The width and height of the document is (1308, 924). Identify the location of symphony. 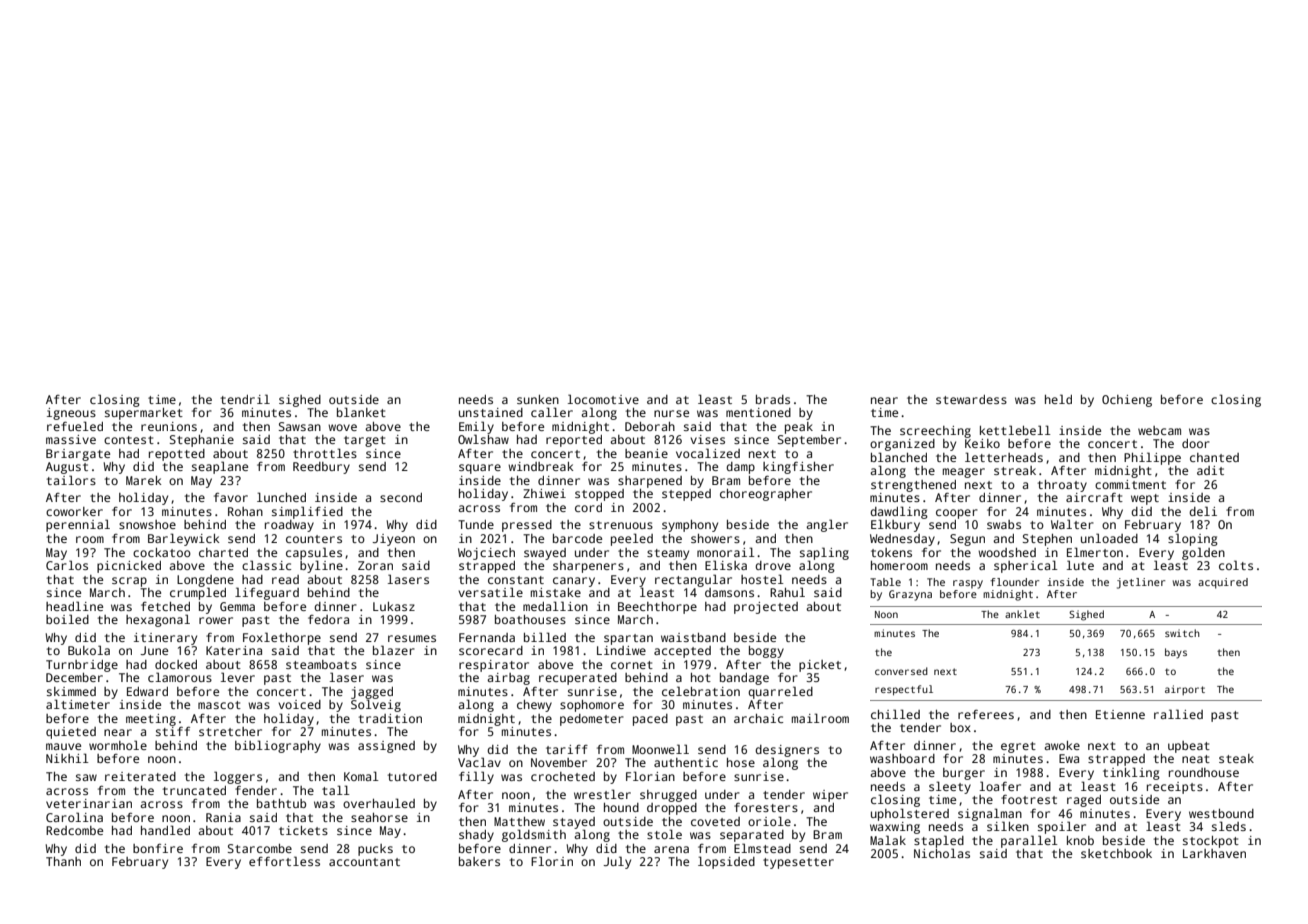
(690, 526).
